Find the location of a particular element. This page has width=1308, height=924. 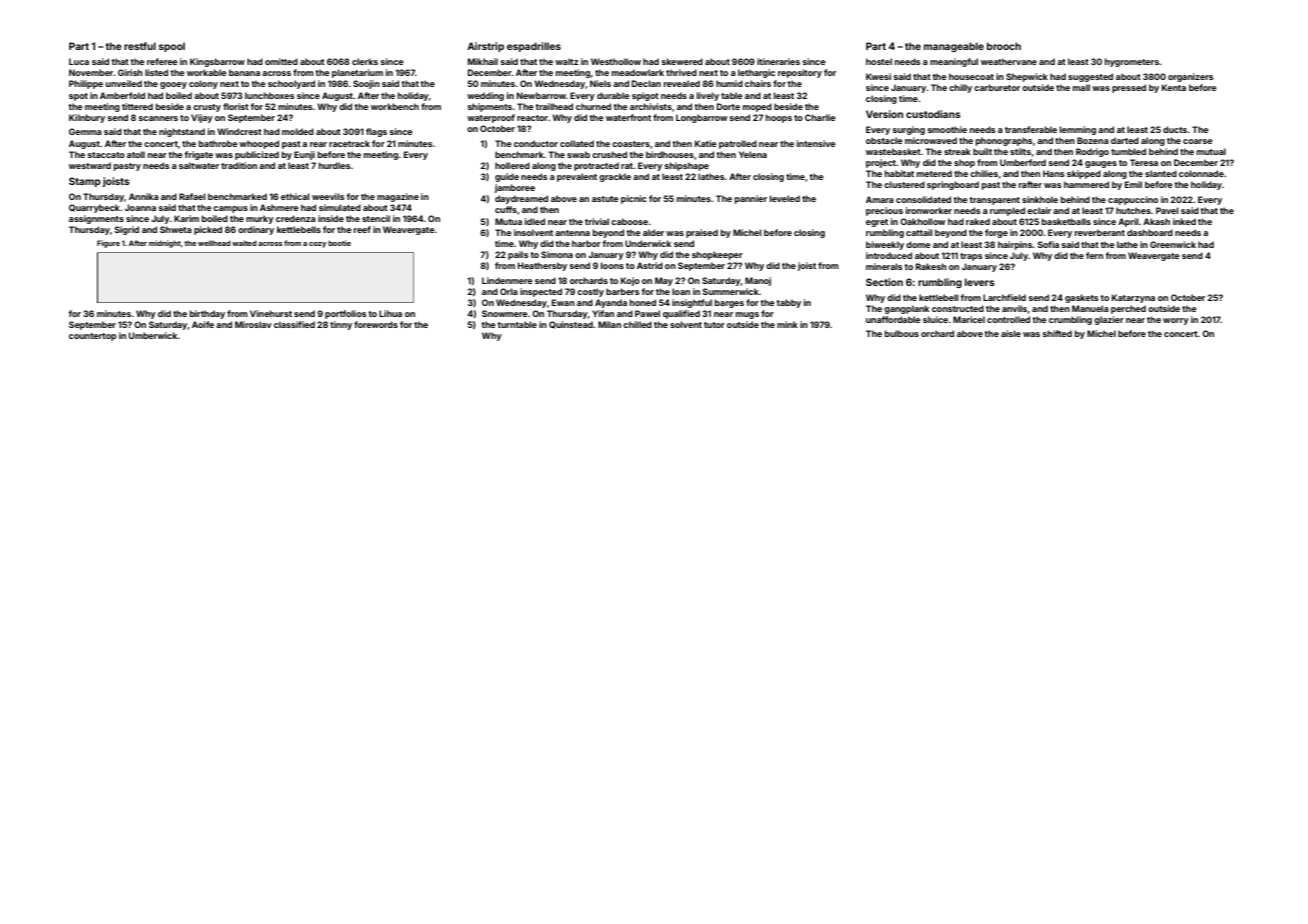

countertop is located at coordinates (93, 337).
